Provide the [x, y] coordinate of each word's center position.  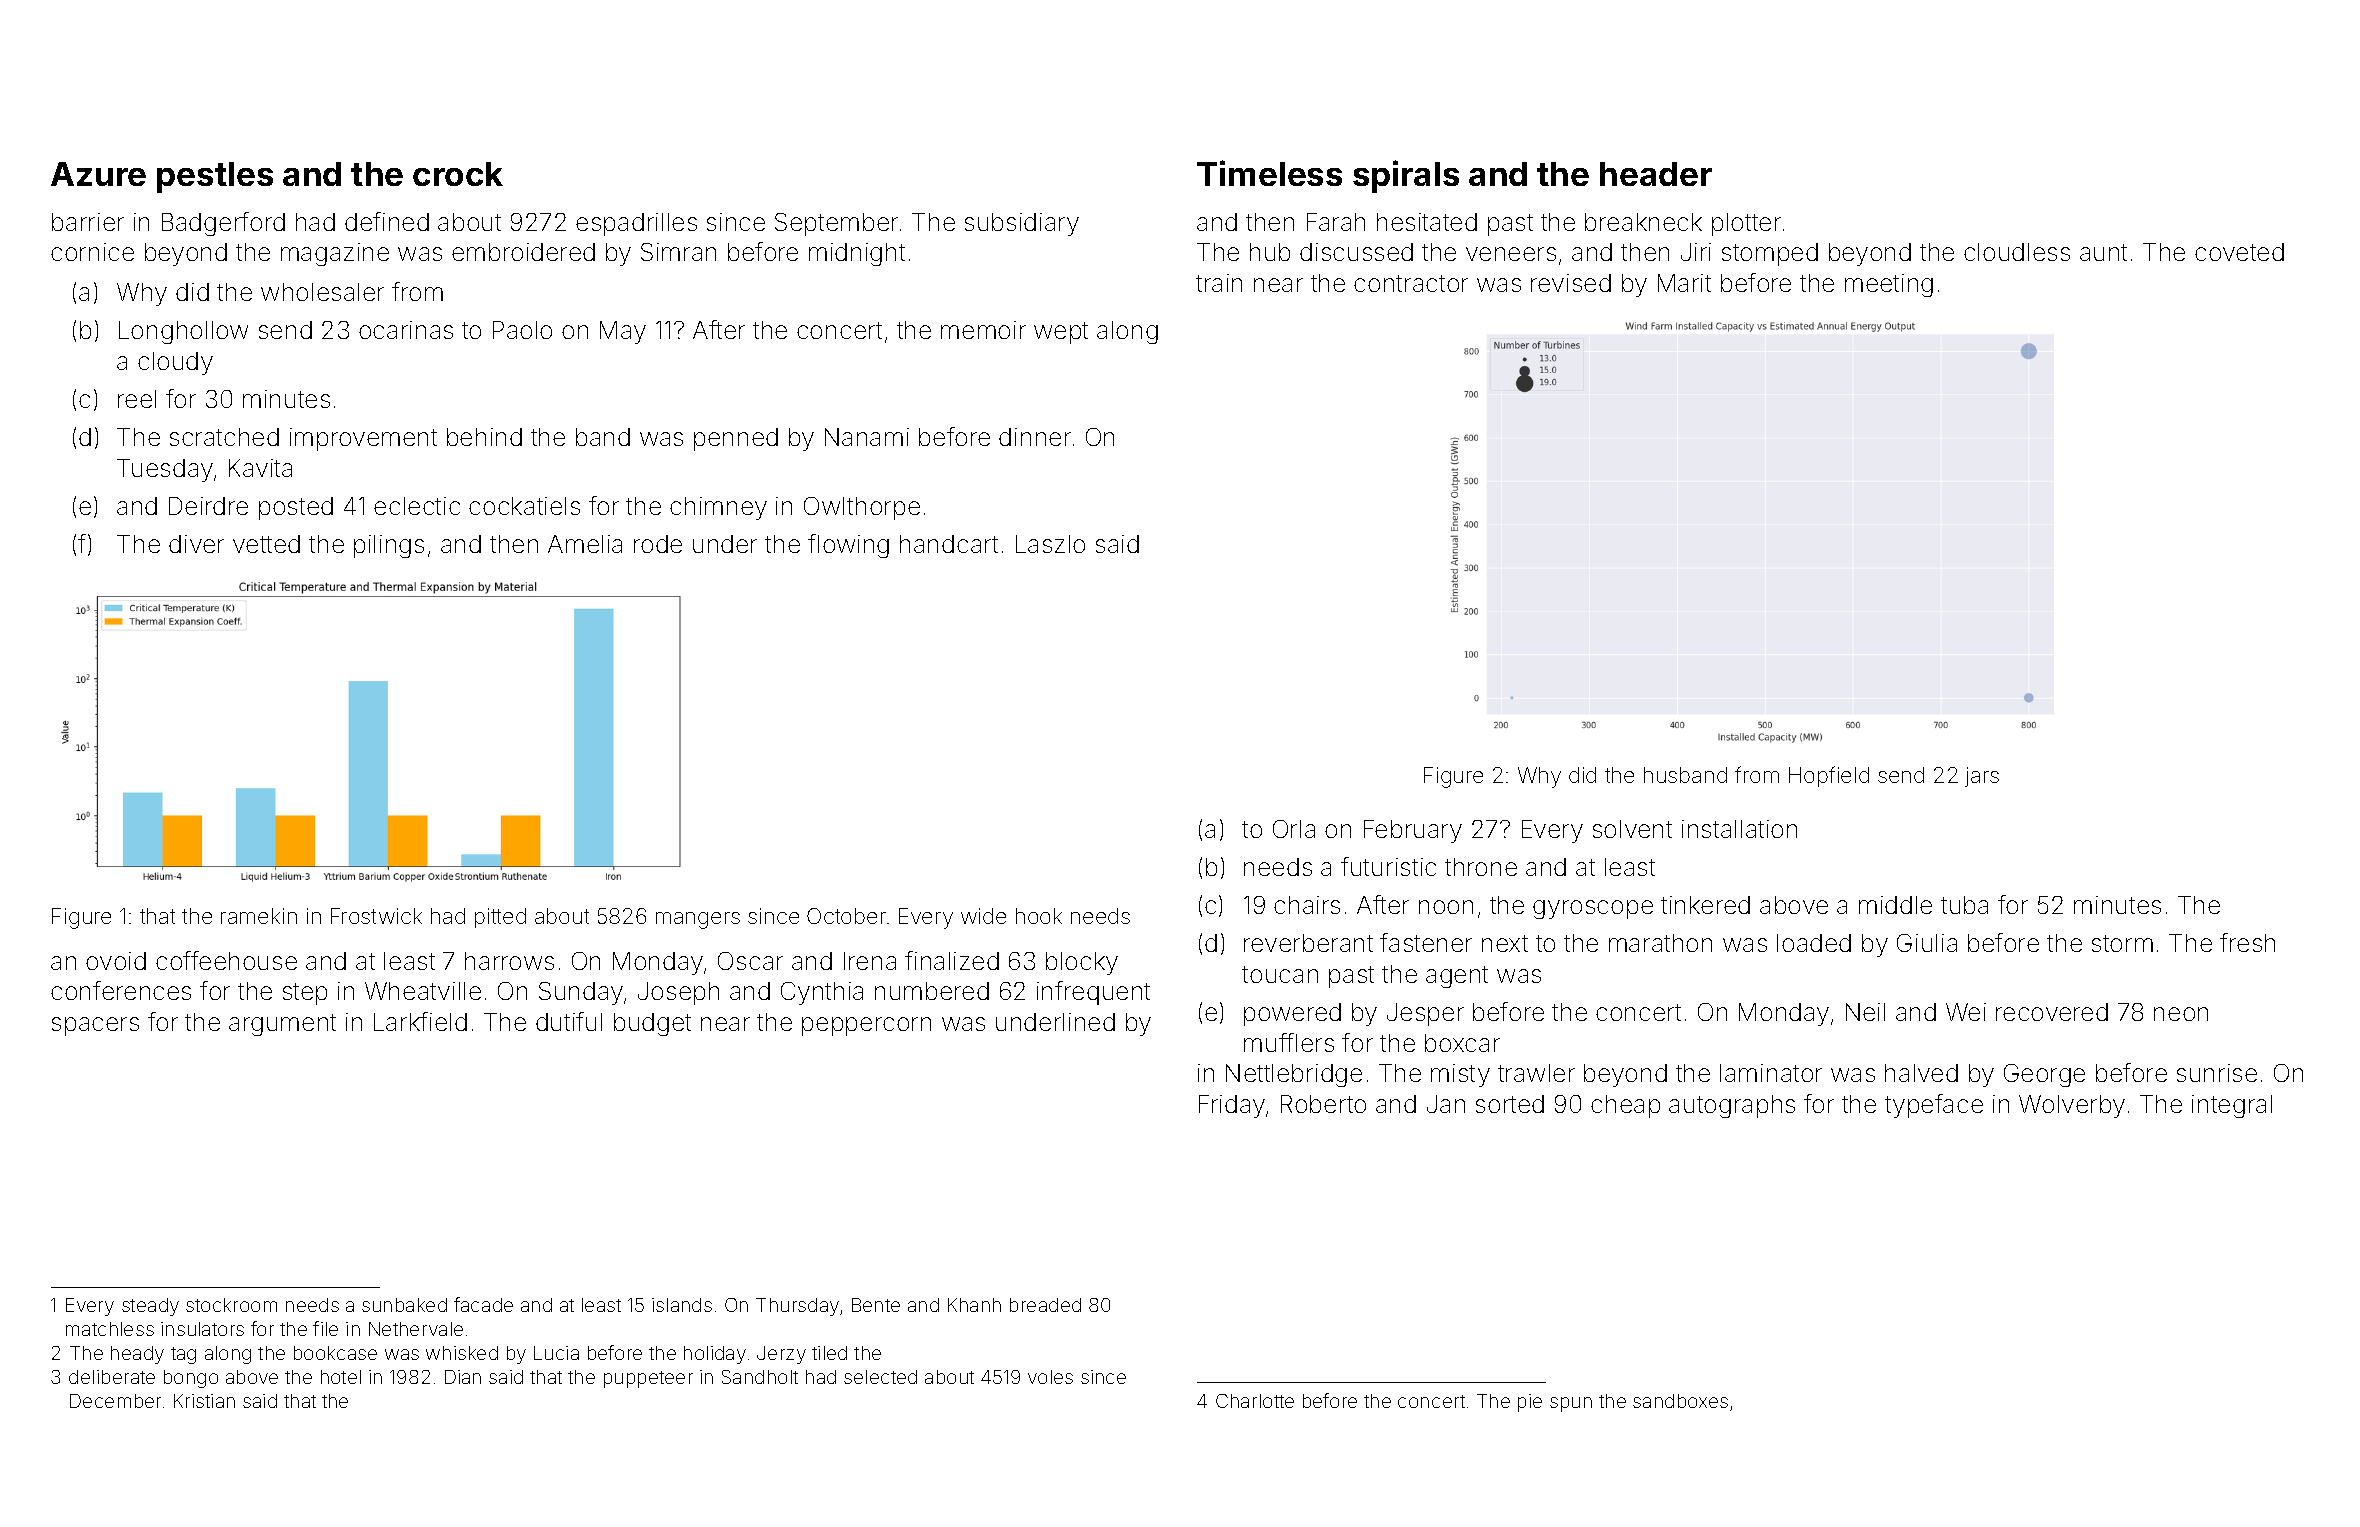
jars [1982, 777]
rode [658, 544]
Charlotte [1255, 1401]
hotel [341, 1377]
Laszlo [1050, 544]
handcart [949, 544]
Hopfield [1829, 776]
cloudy [175, 363]
